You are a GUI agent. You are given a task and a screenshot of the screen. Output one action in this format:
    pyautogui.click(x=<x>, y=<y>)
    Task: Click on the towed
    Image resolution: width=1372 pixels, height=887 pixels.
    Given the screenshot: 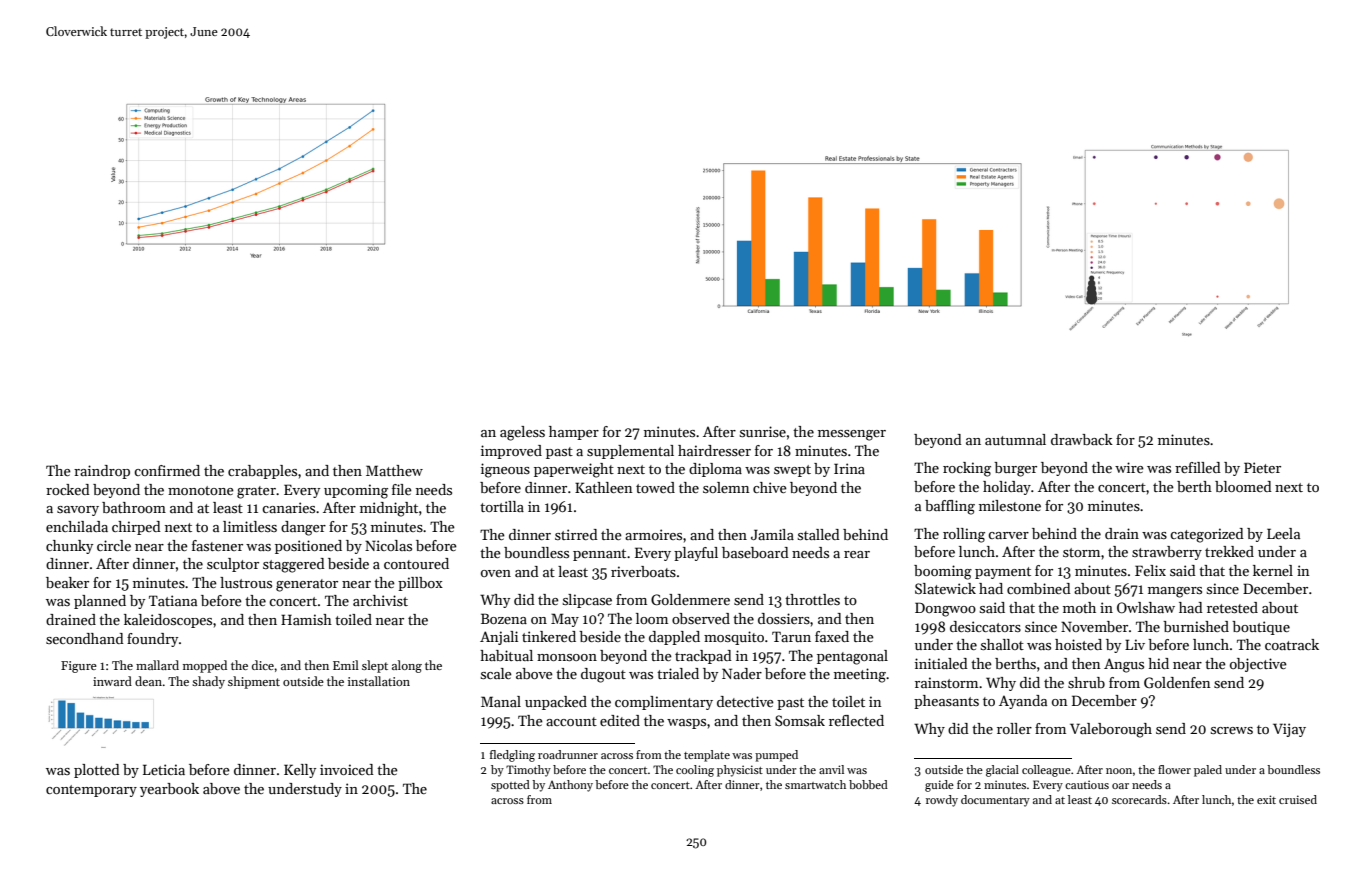 What is the action you would take?
    pyautogui.click(x=655, y=487)
